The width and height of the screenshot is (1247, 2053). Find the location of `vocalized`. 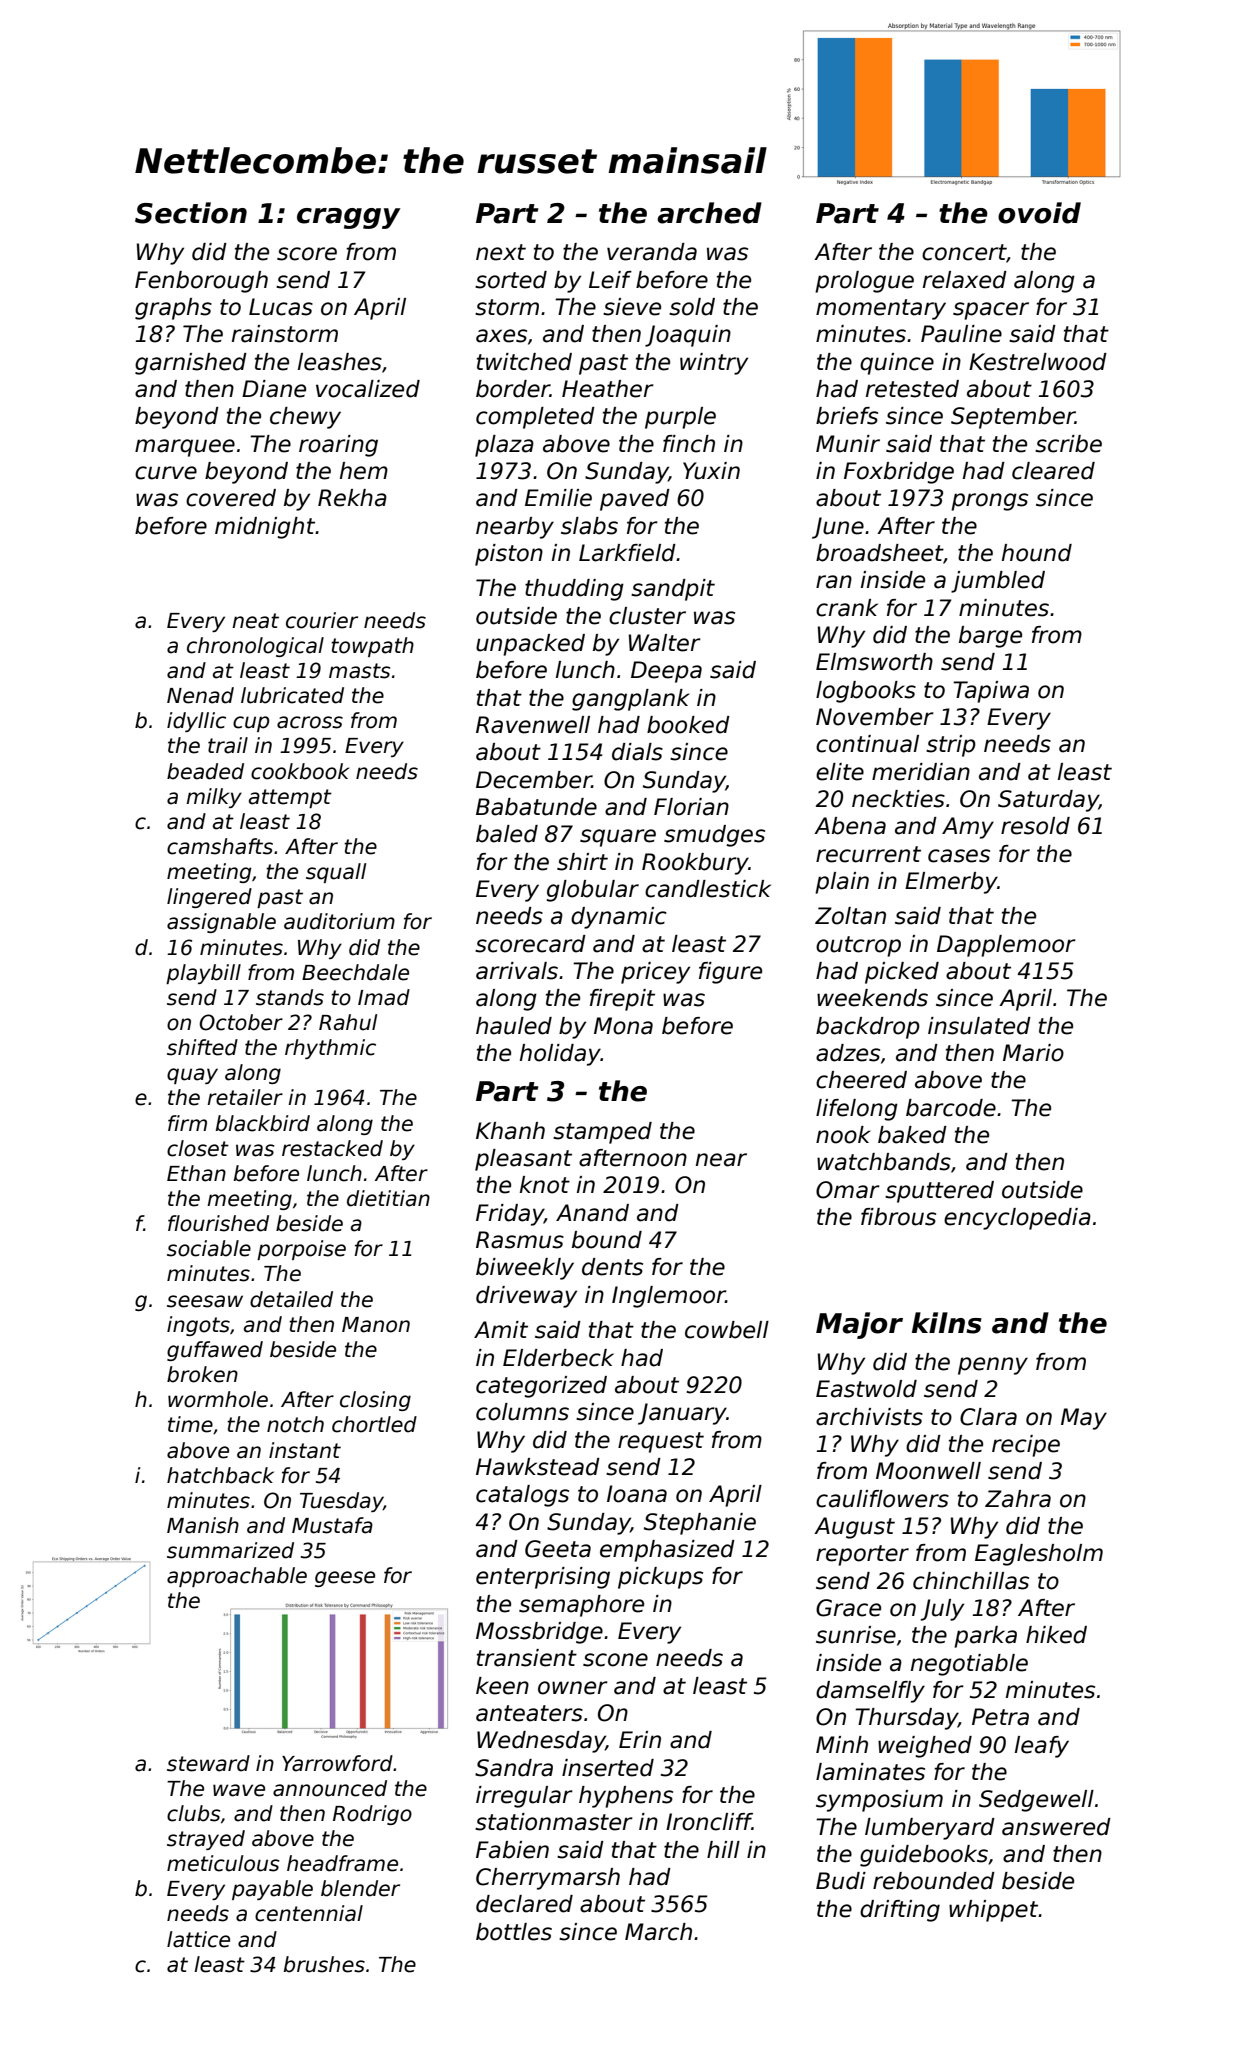

vocalized is located at coordinates (368, 389).
